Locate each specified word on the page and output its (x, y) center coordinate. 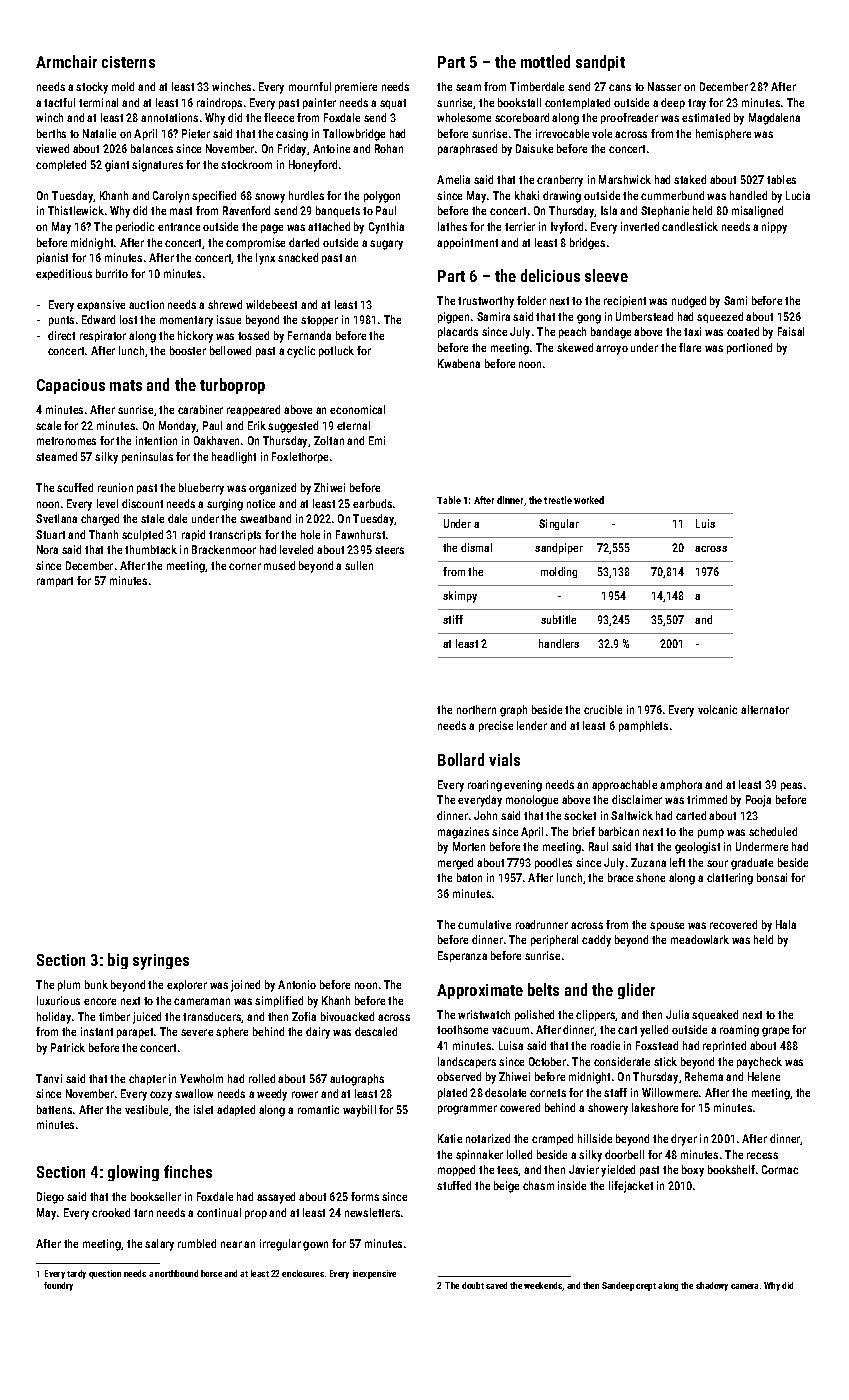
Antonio (297, 984)
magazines (463, 833)
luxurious (58, 1000)
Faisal (791, 331)
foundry (58, 1286)
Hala (786, 924)
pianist (52, 258)
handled (748, 195)
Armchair (66, 61)
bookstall (519, 102)
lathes (452, 226)
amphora (681, 785)
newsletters (372, 1212)
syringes (161, 962)
